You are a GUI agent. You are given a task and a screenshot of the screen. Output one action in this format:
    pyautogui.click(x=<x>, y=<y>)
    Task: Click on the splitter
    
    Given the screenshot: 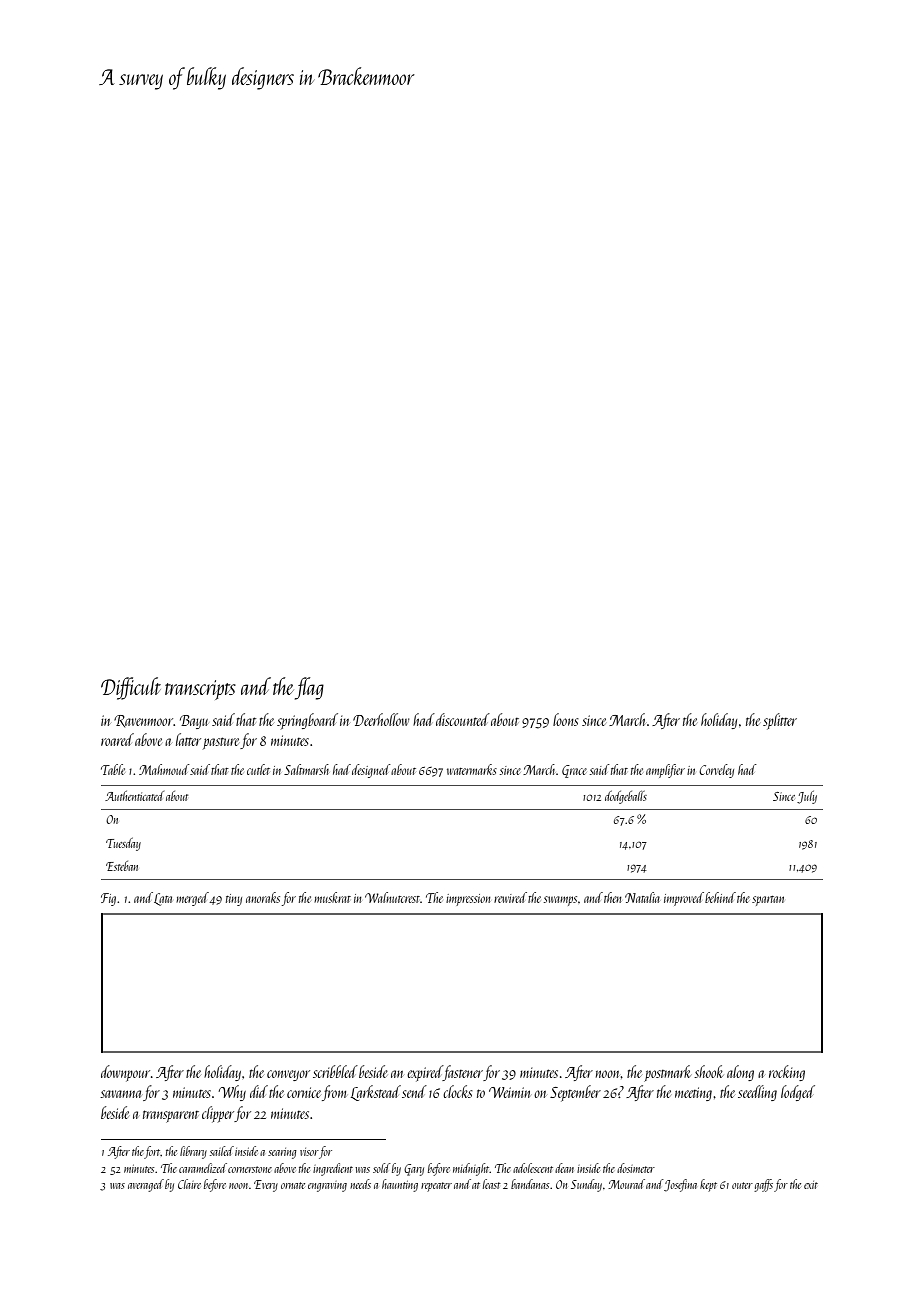 What is the action you would take?
    pyautogui.click(x=780, y=721)
